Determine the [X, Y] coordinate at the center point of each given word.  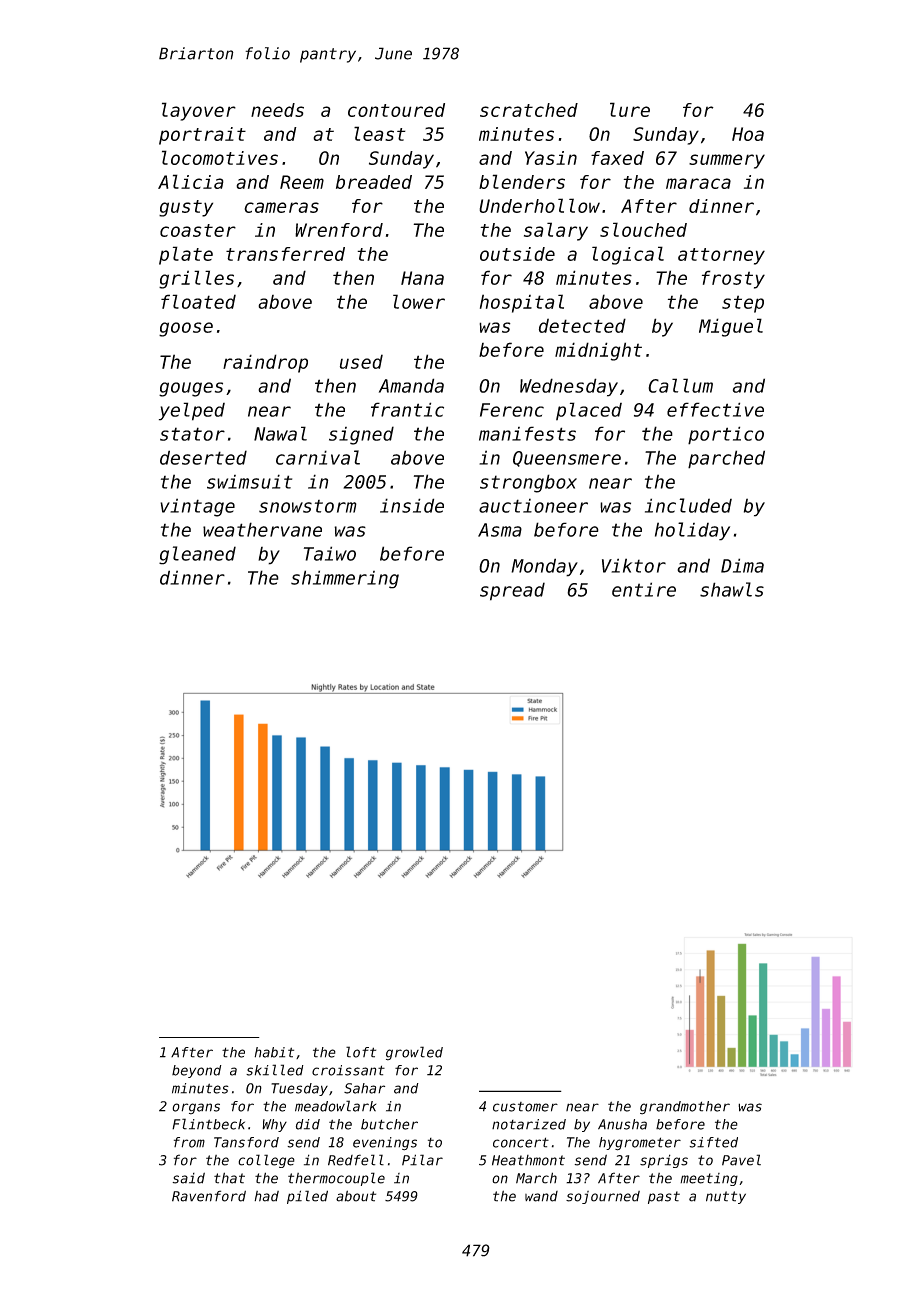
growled [414, 1053]
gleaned [197, 555]
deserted [203, 457]
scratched [529, 110]
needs [277, 110]
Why [274, 1125]
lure [630, 109]
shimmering [345, 579]
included [688, 505]
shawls [732, 589]
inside [412, 505]
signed [361, 435]
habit [274, 1052]
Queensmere [567, 459]
